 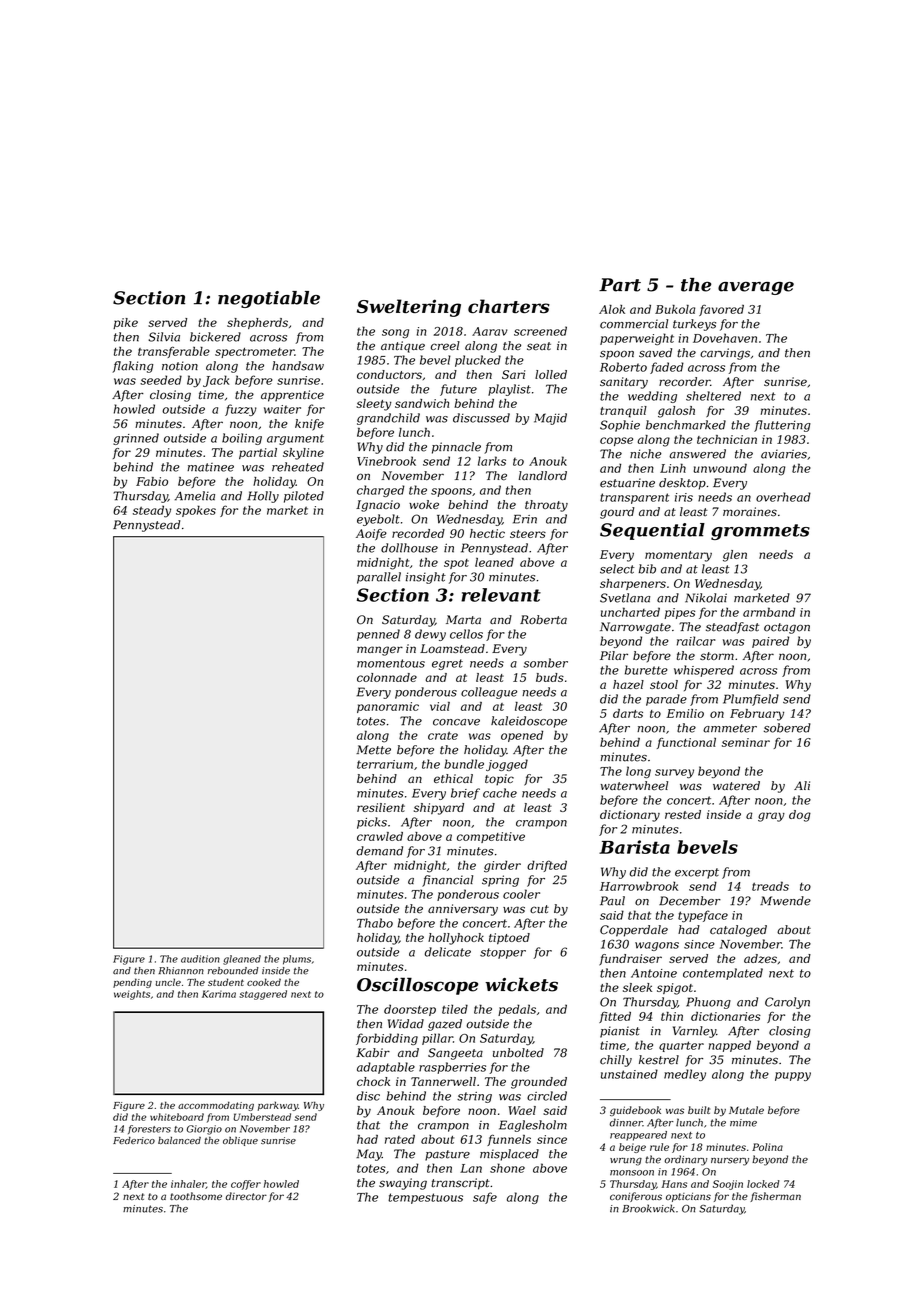 I want to click on shepherds, so click(x=257, y=323).
